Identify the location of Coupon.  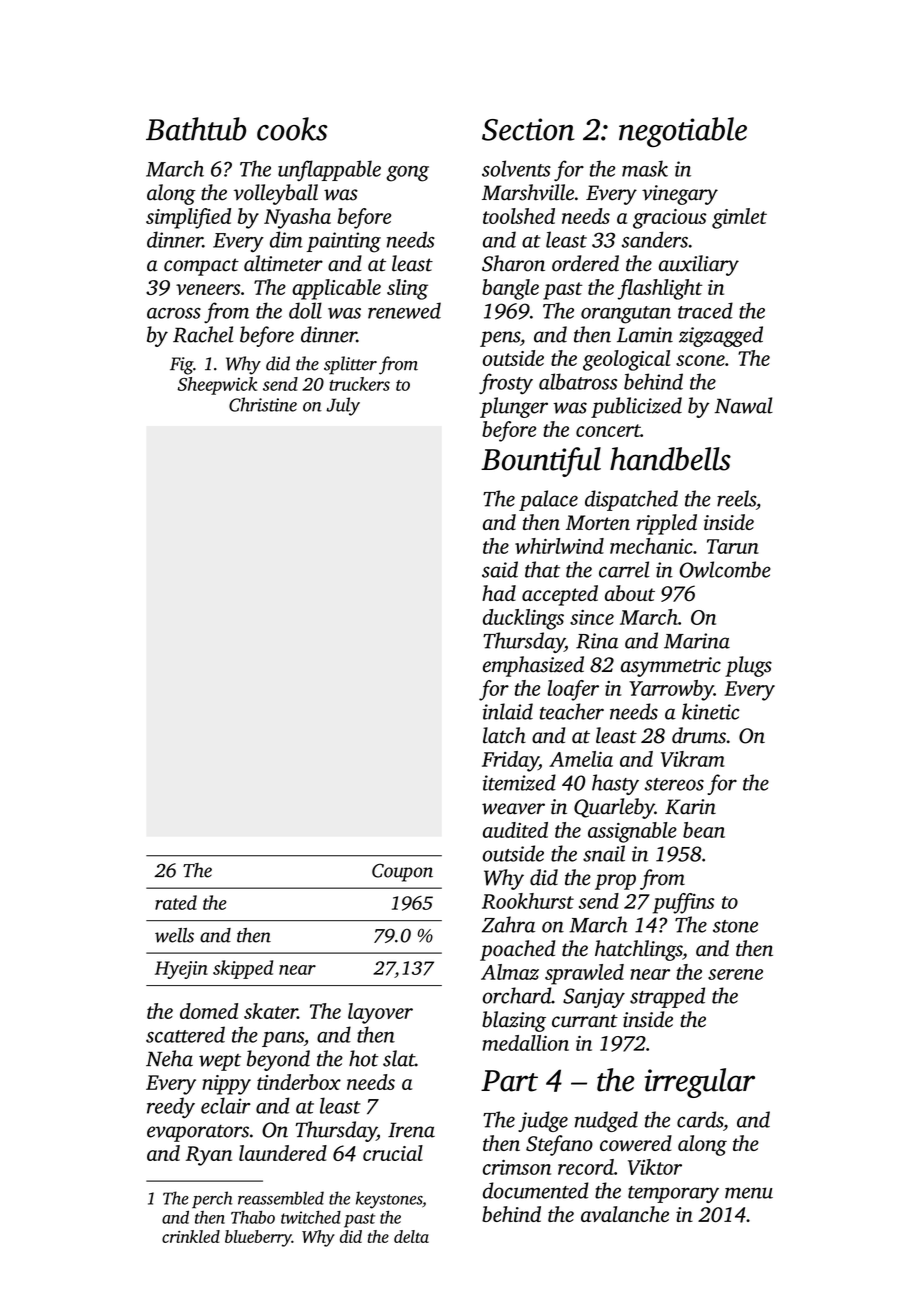
(402, 872).
